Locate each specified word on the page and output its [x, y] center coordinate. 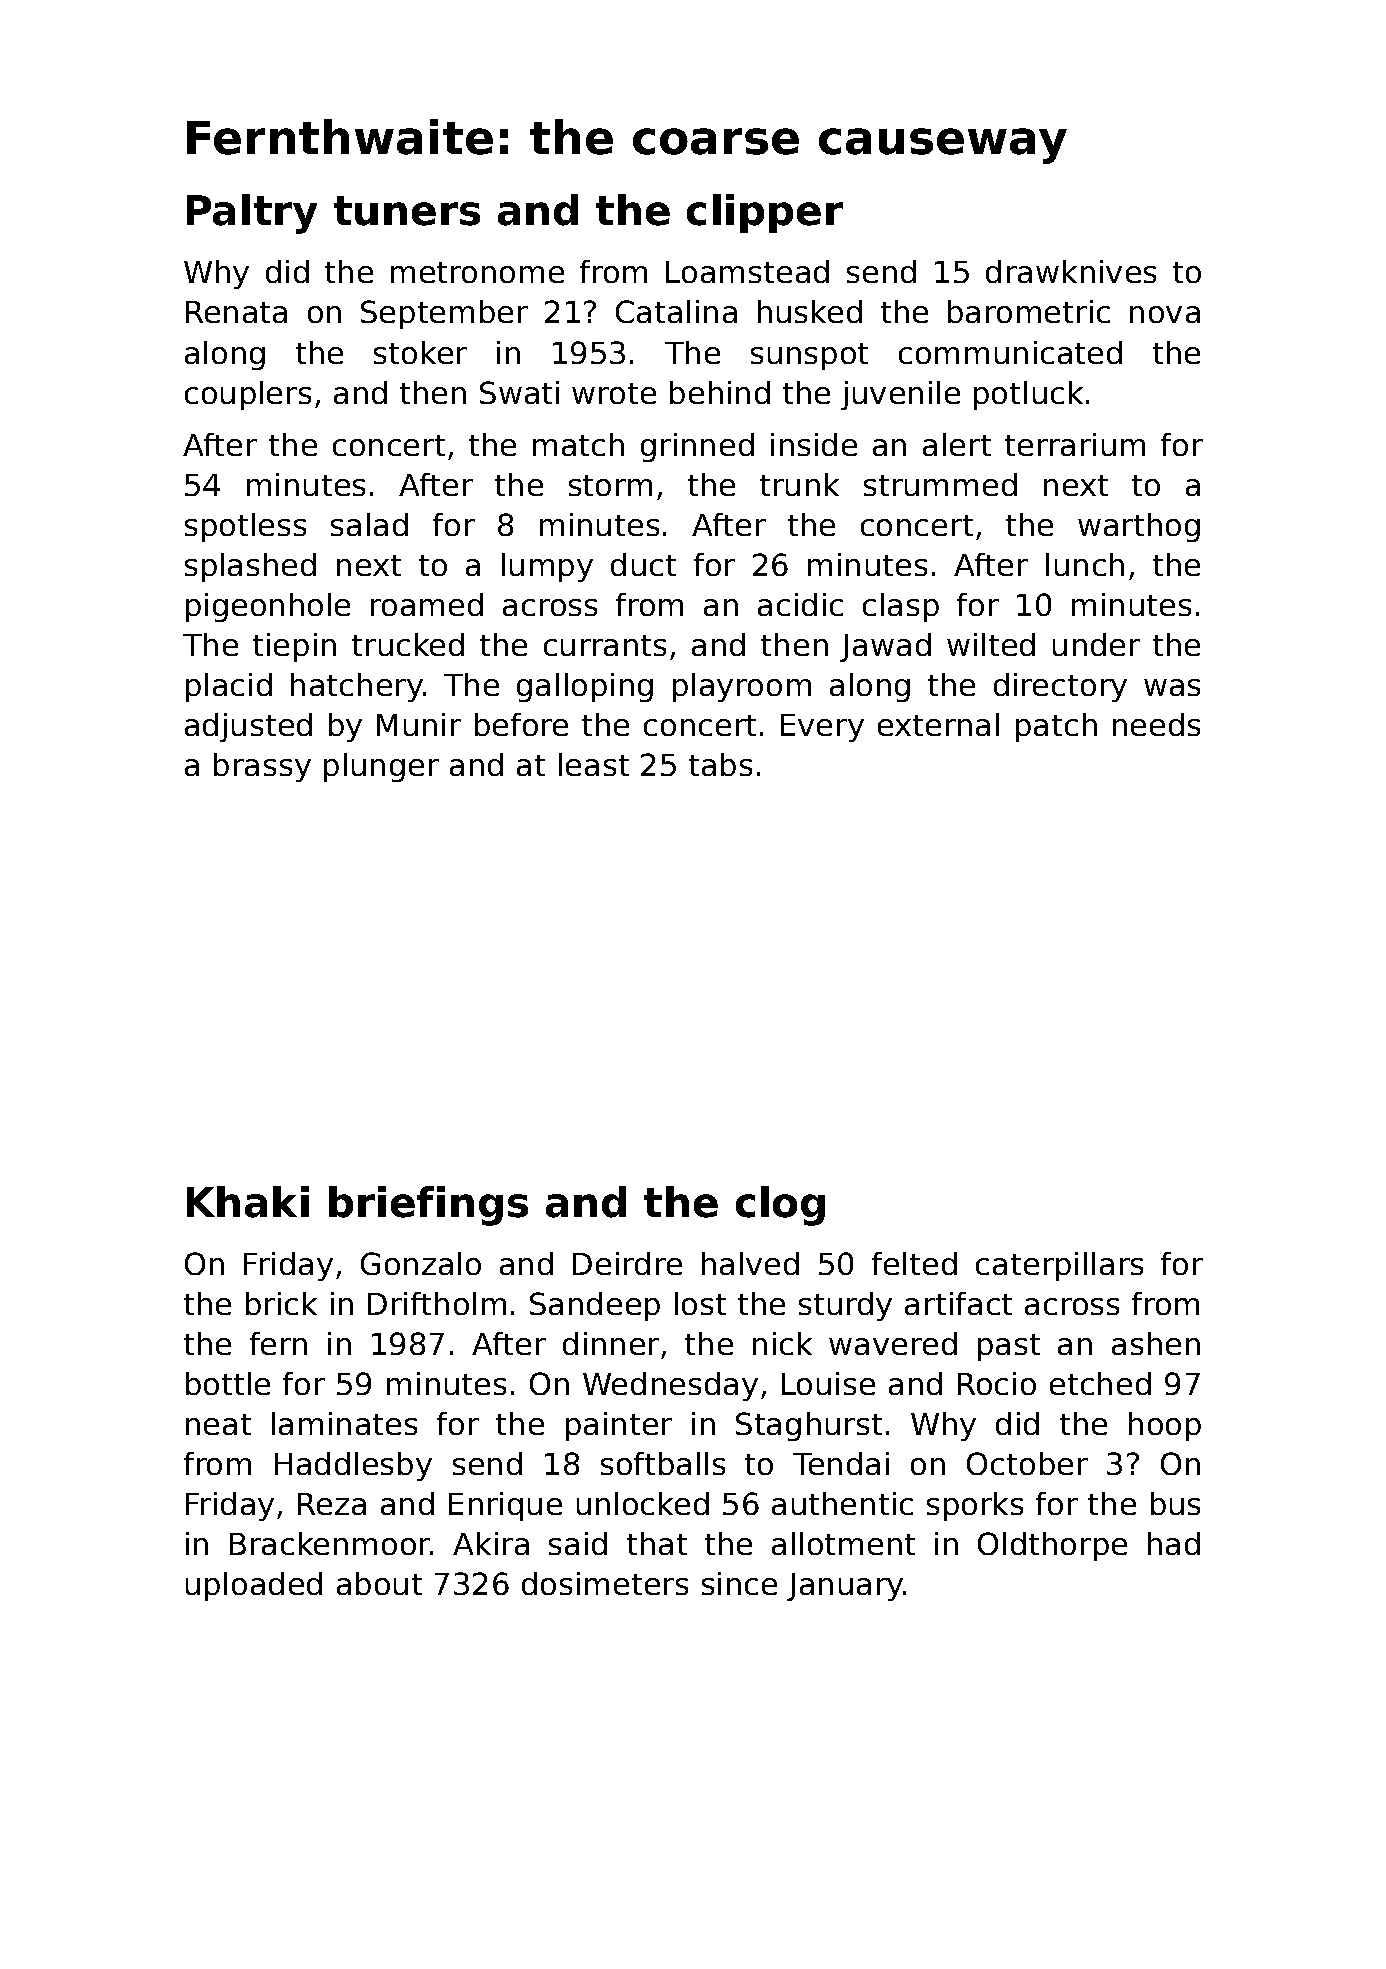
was [1172, 687]
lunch [1085, 564]
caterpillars [1059, 1266]
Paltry [252, 214]
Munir [419, 724]
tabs [720, 764]
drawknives [1071, 271]
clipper [765, 213]
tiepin [294, 647]
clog [780, 1206]
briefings [428, 1206]
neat [218, 1424]
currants [605, 645]
